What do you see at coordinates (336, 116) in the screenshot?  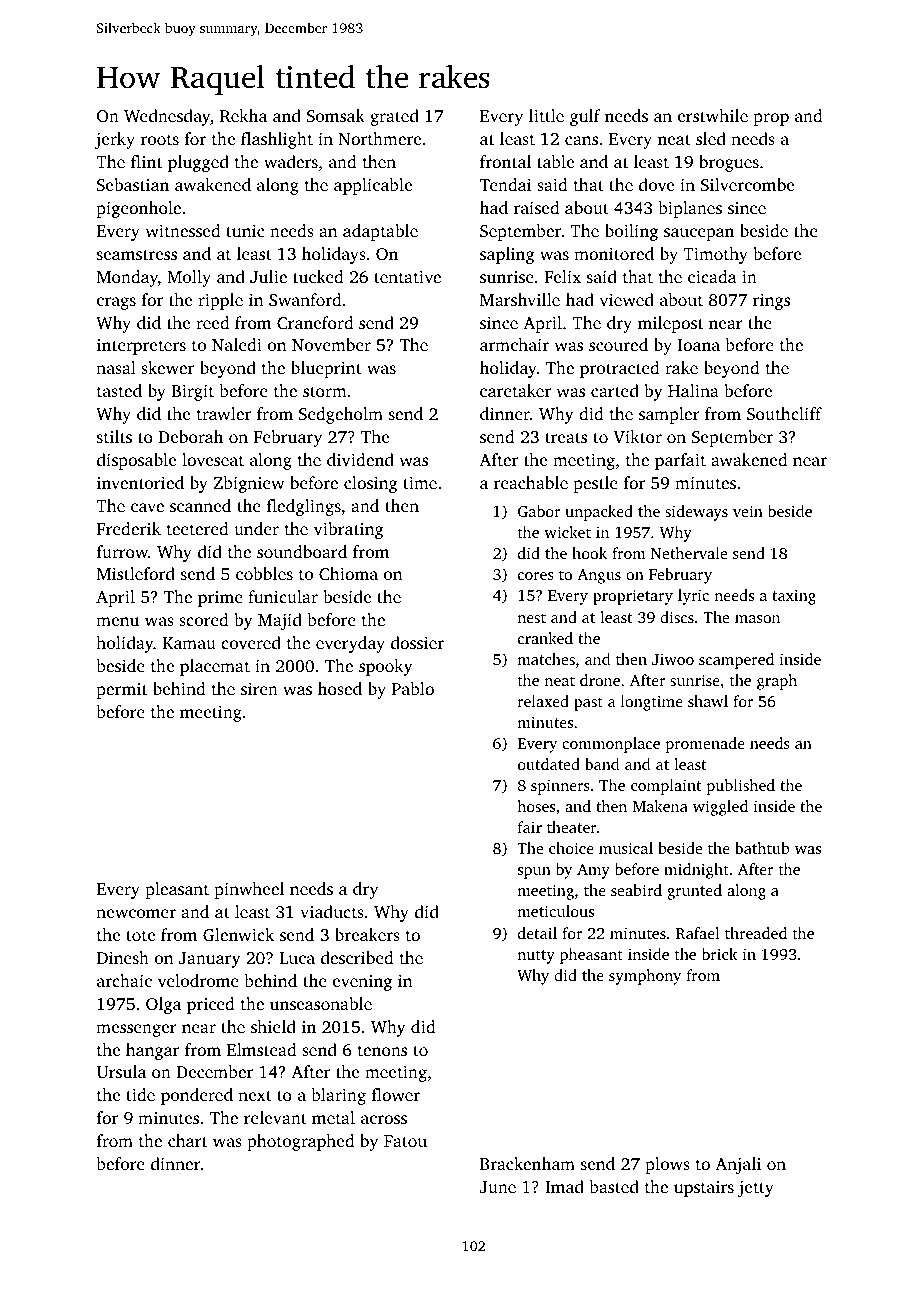 I see `Somsak` at bounding box center [336, 116].
